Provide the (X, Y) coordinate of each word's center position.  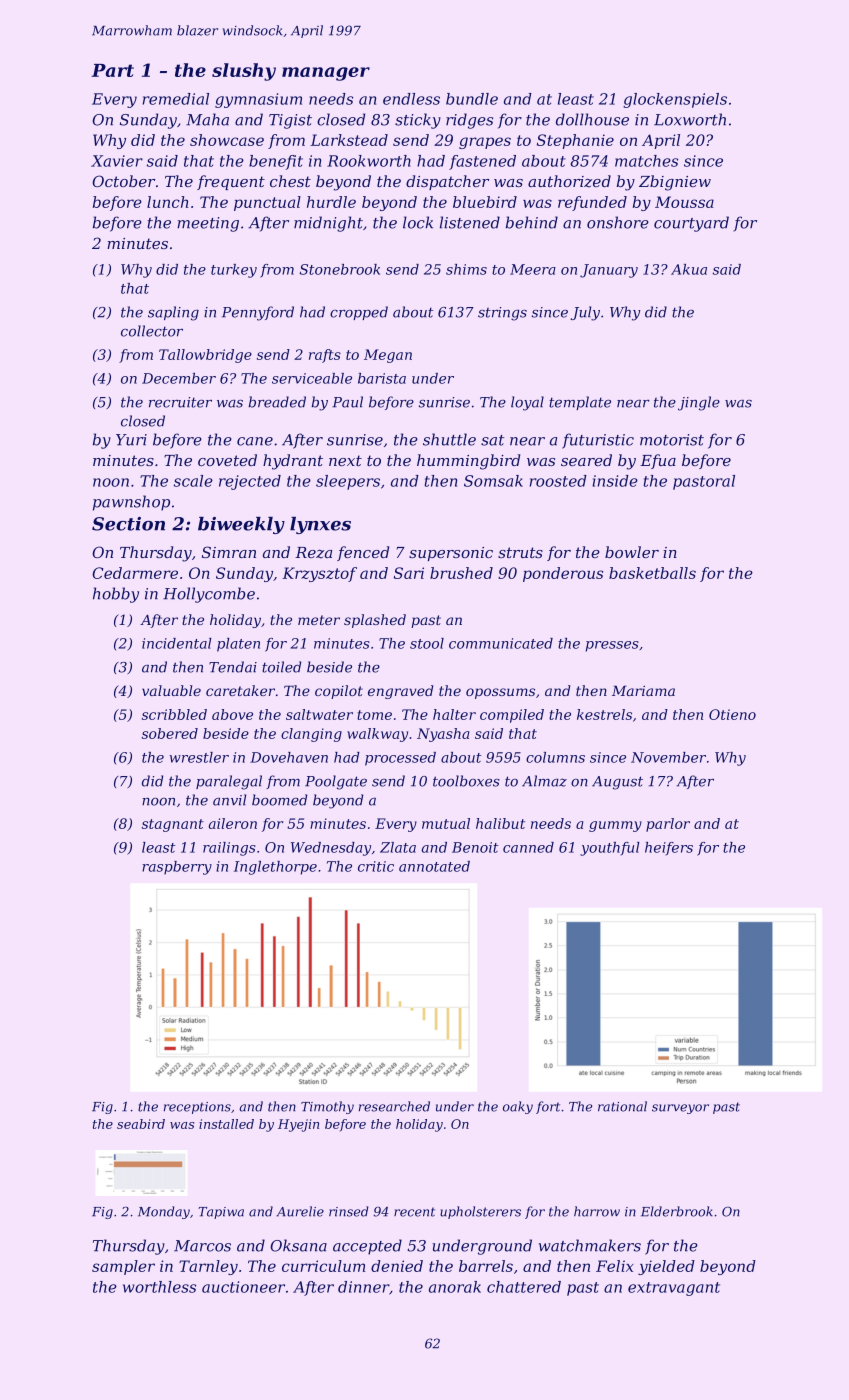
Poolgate (336, 782)
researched (394, 1106)
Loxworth (690, 119)
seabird (141, 1124)
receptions (197, 1108)
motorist (672, 440)
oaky (518, 1107)
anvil (229, 800)
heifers (669, 848)
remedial (176, 99)
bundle (472, 99)
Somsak (493, 481)
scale (193, 481)
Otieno (732, 714)
